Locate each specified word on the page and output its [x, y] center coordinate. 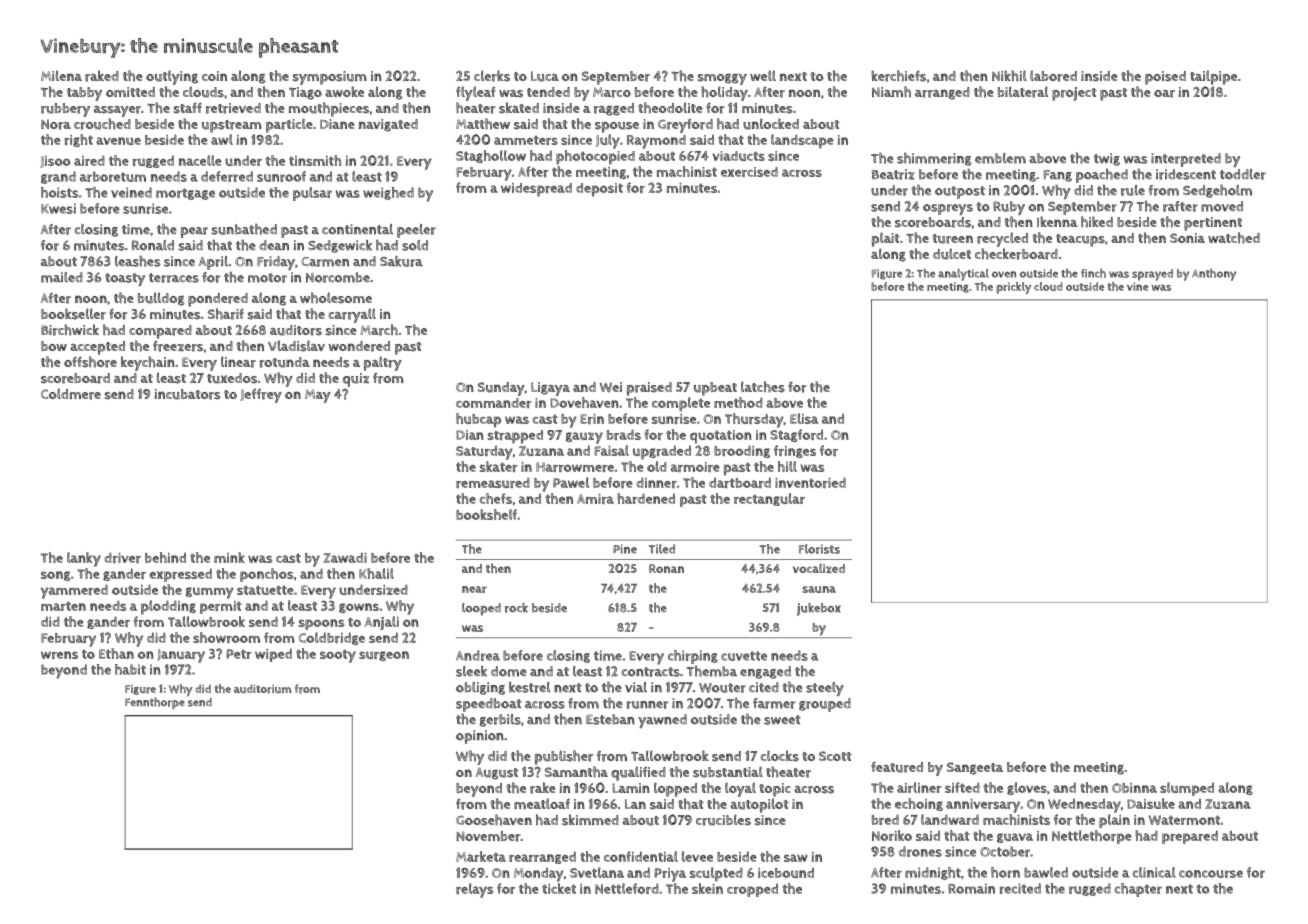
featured [897, 767]
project [1074, 94]
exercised [749, 172]
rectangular [769, 499]
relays [474, 890]
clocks [780, 756]
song [56, 576]
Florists [819, 549]
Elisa [804, 418]
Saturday [484, 452]
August [497, 773]
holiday [724, 93]
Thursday [754, 420]
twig [1107, 159]
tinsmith [315, 160]
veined [131, 192]
